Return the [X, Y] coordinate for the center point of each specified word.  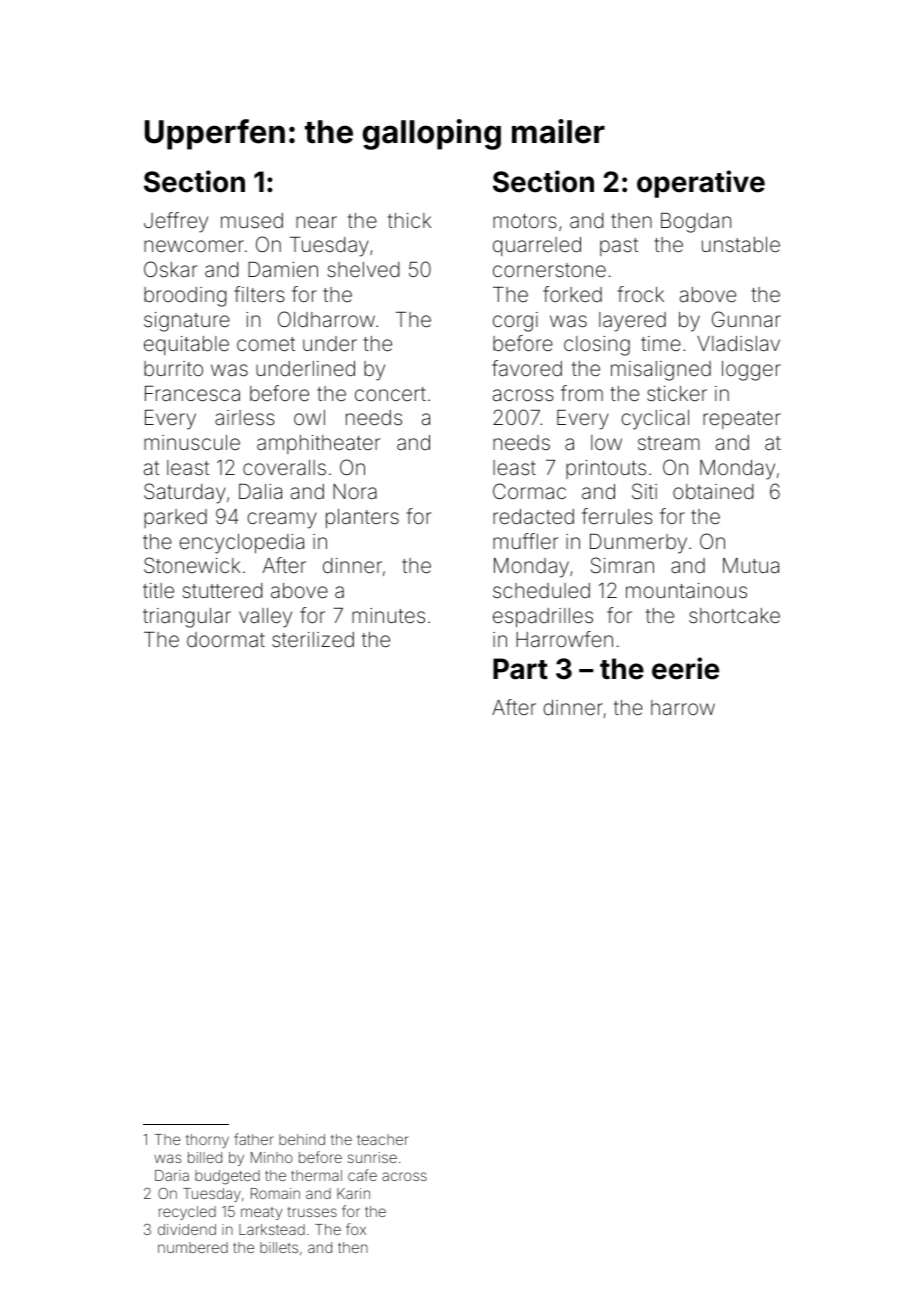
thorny [207, 1141]
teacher [382, 1139]
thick [409, 220]
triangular [187, 618]
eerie [685, 668]
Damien [283, 269]
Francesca [192, 393]
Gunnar [746, 319]
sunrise [372, 1157]
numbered [193, 1247]
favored [527, 368]
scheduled [541, 590]
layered [632, 322]
